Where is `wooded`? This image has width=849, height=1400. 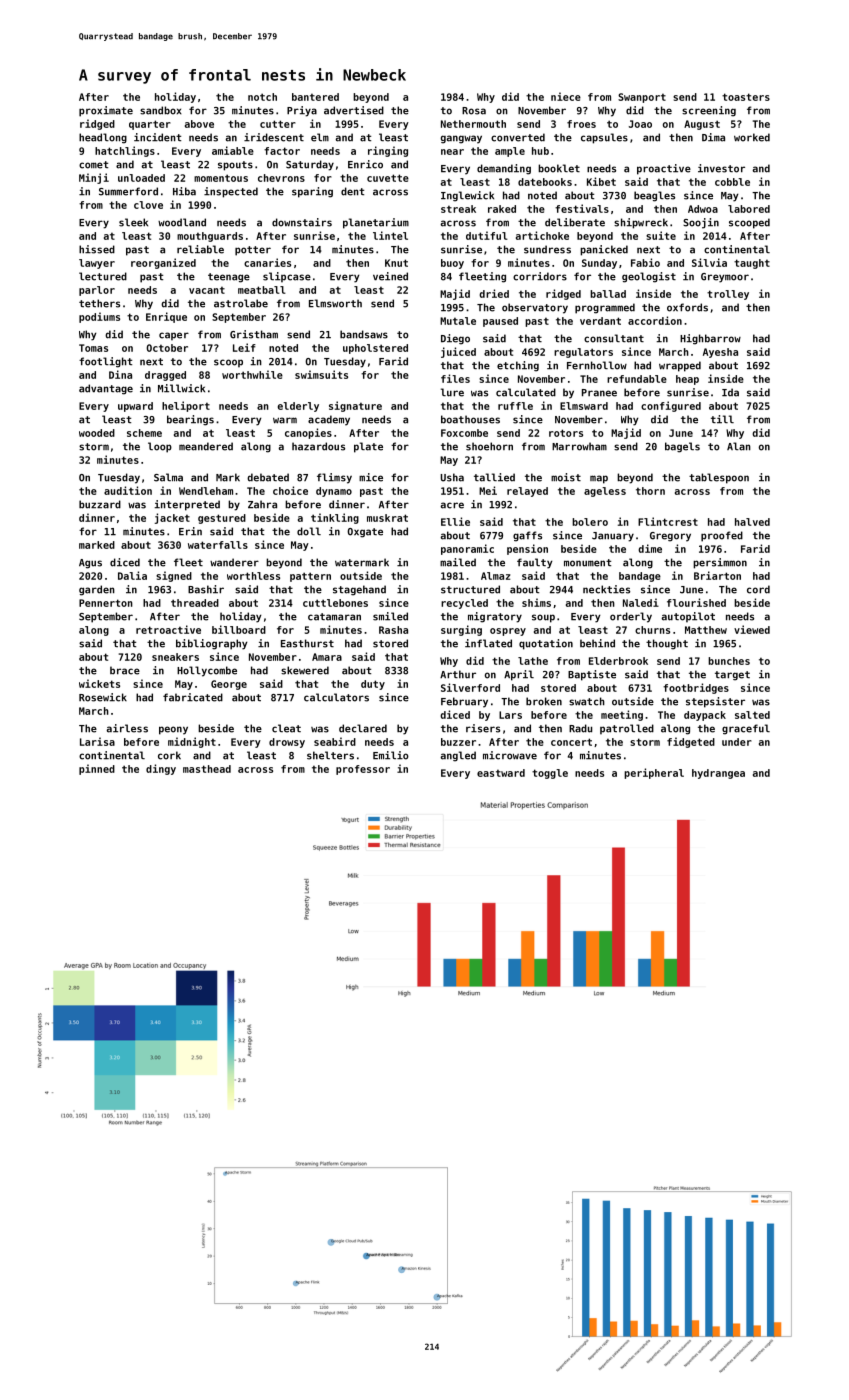
wooded is located at coordinates (97, 433).
